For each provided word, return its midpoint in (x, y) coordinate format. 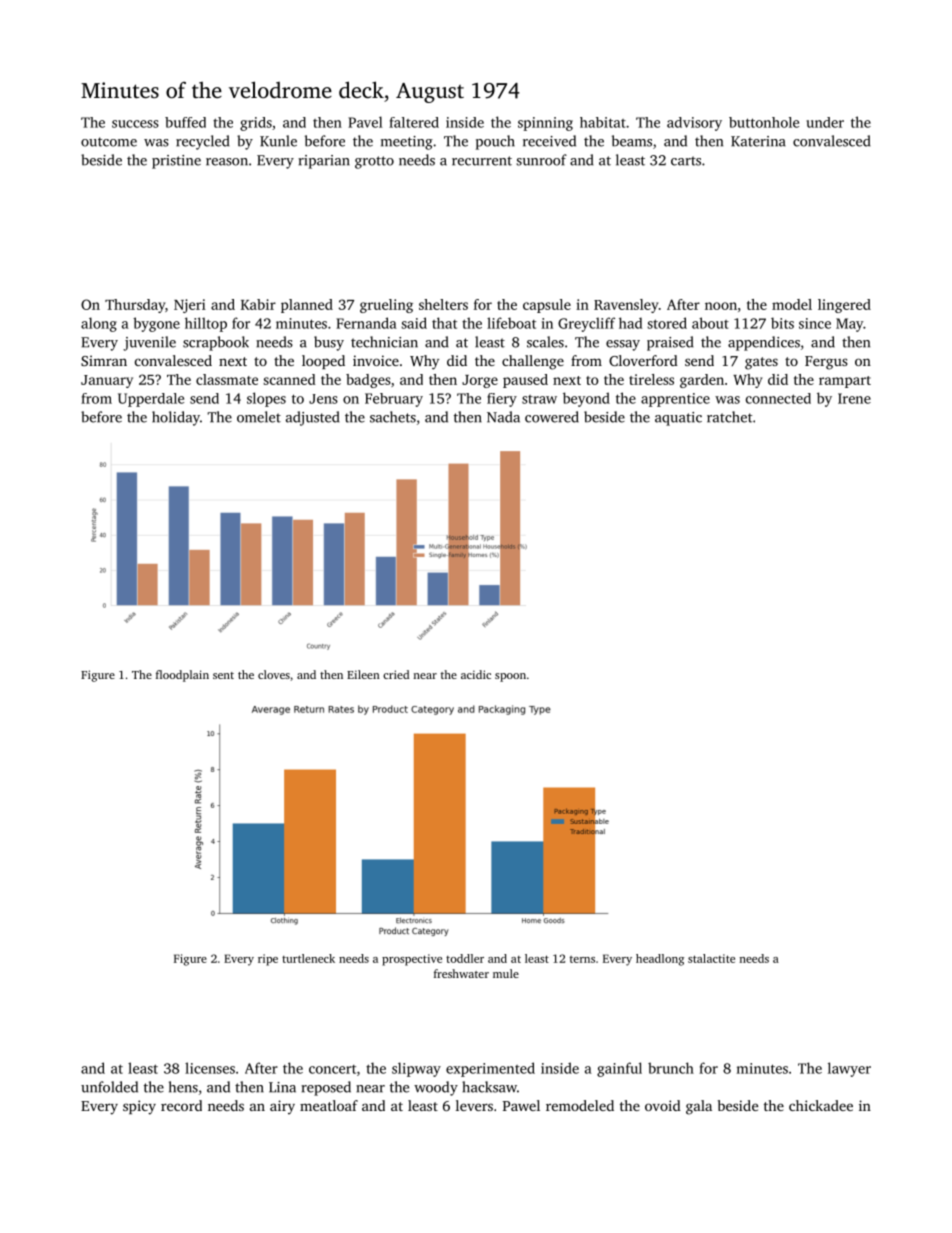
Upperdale (151, 400)
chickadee (821, 1105)
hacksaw (489, 1087)
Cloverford (643, 360)
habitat (603, 122)
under (825, 122)
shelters (443, 304)
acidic (476, 674)
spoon (510, 677)
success (135, 124)
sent (223, 675)
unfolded (109, 1087)
